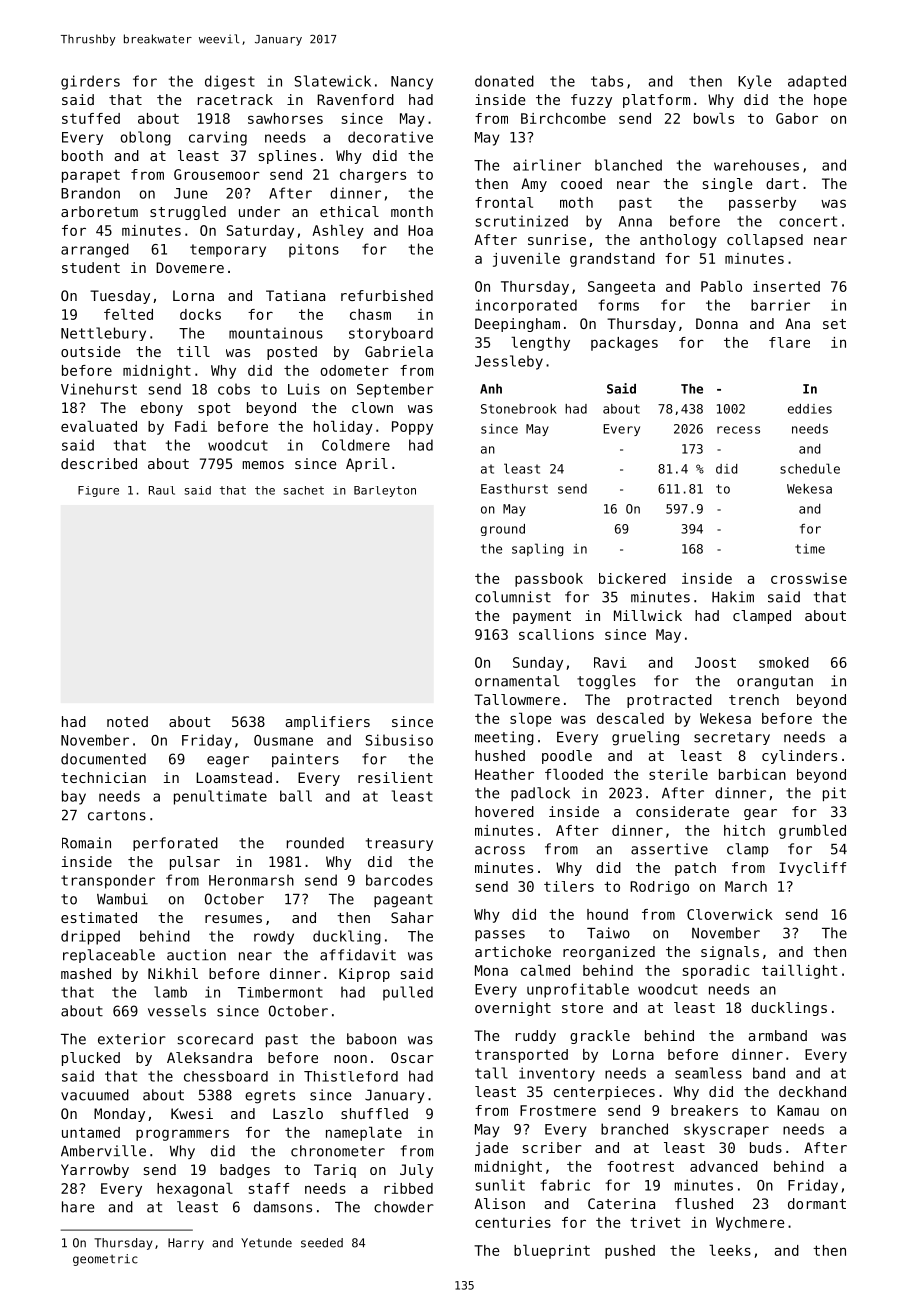 The image size is (908, 1316). Describe the element at coordinates (517, 681) in the screenshot. I see `ornamental` at that location.
